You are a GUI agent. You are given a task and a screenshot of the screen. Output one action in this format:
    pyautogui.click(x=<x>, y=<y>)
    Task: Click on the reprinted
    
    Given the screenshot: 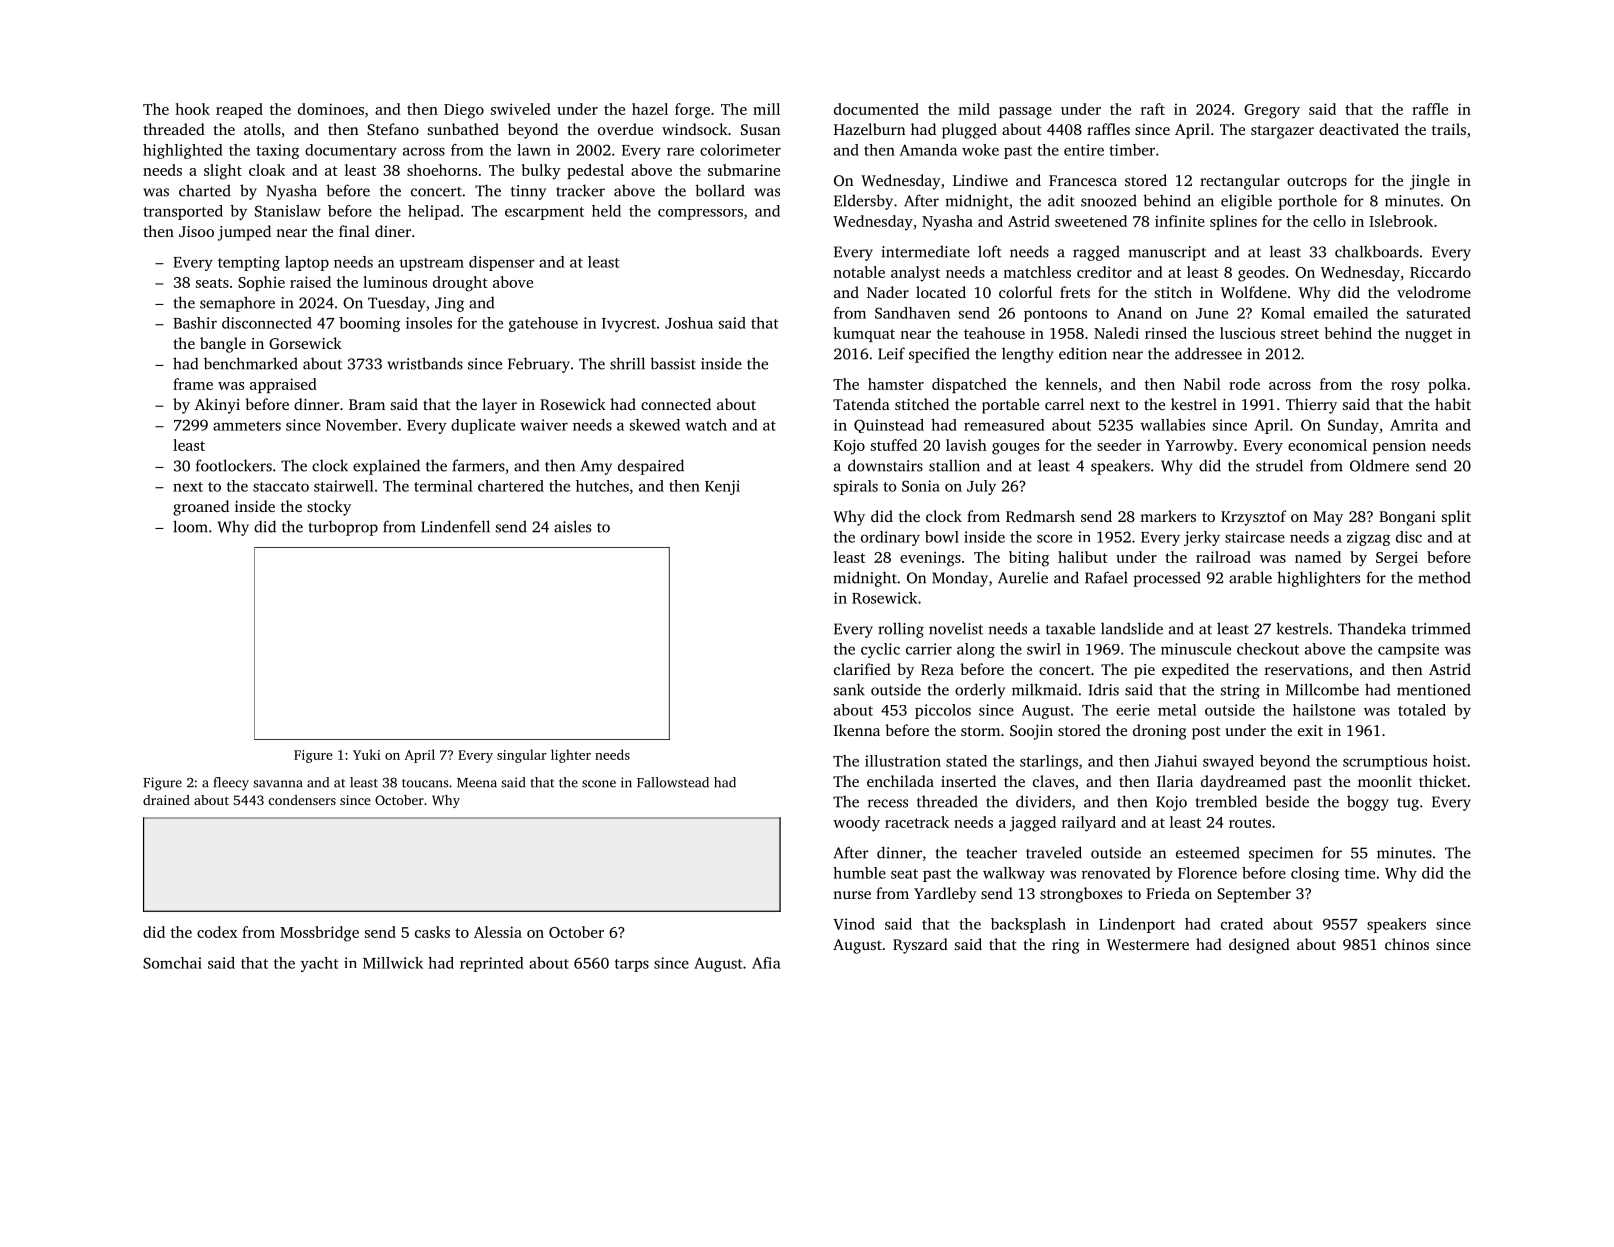 What is the action you would take?
    pyautogui.click(x=492, y=964)
